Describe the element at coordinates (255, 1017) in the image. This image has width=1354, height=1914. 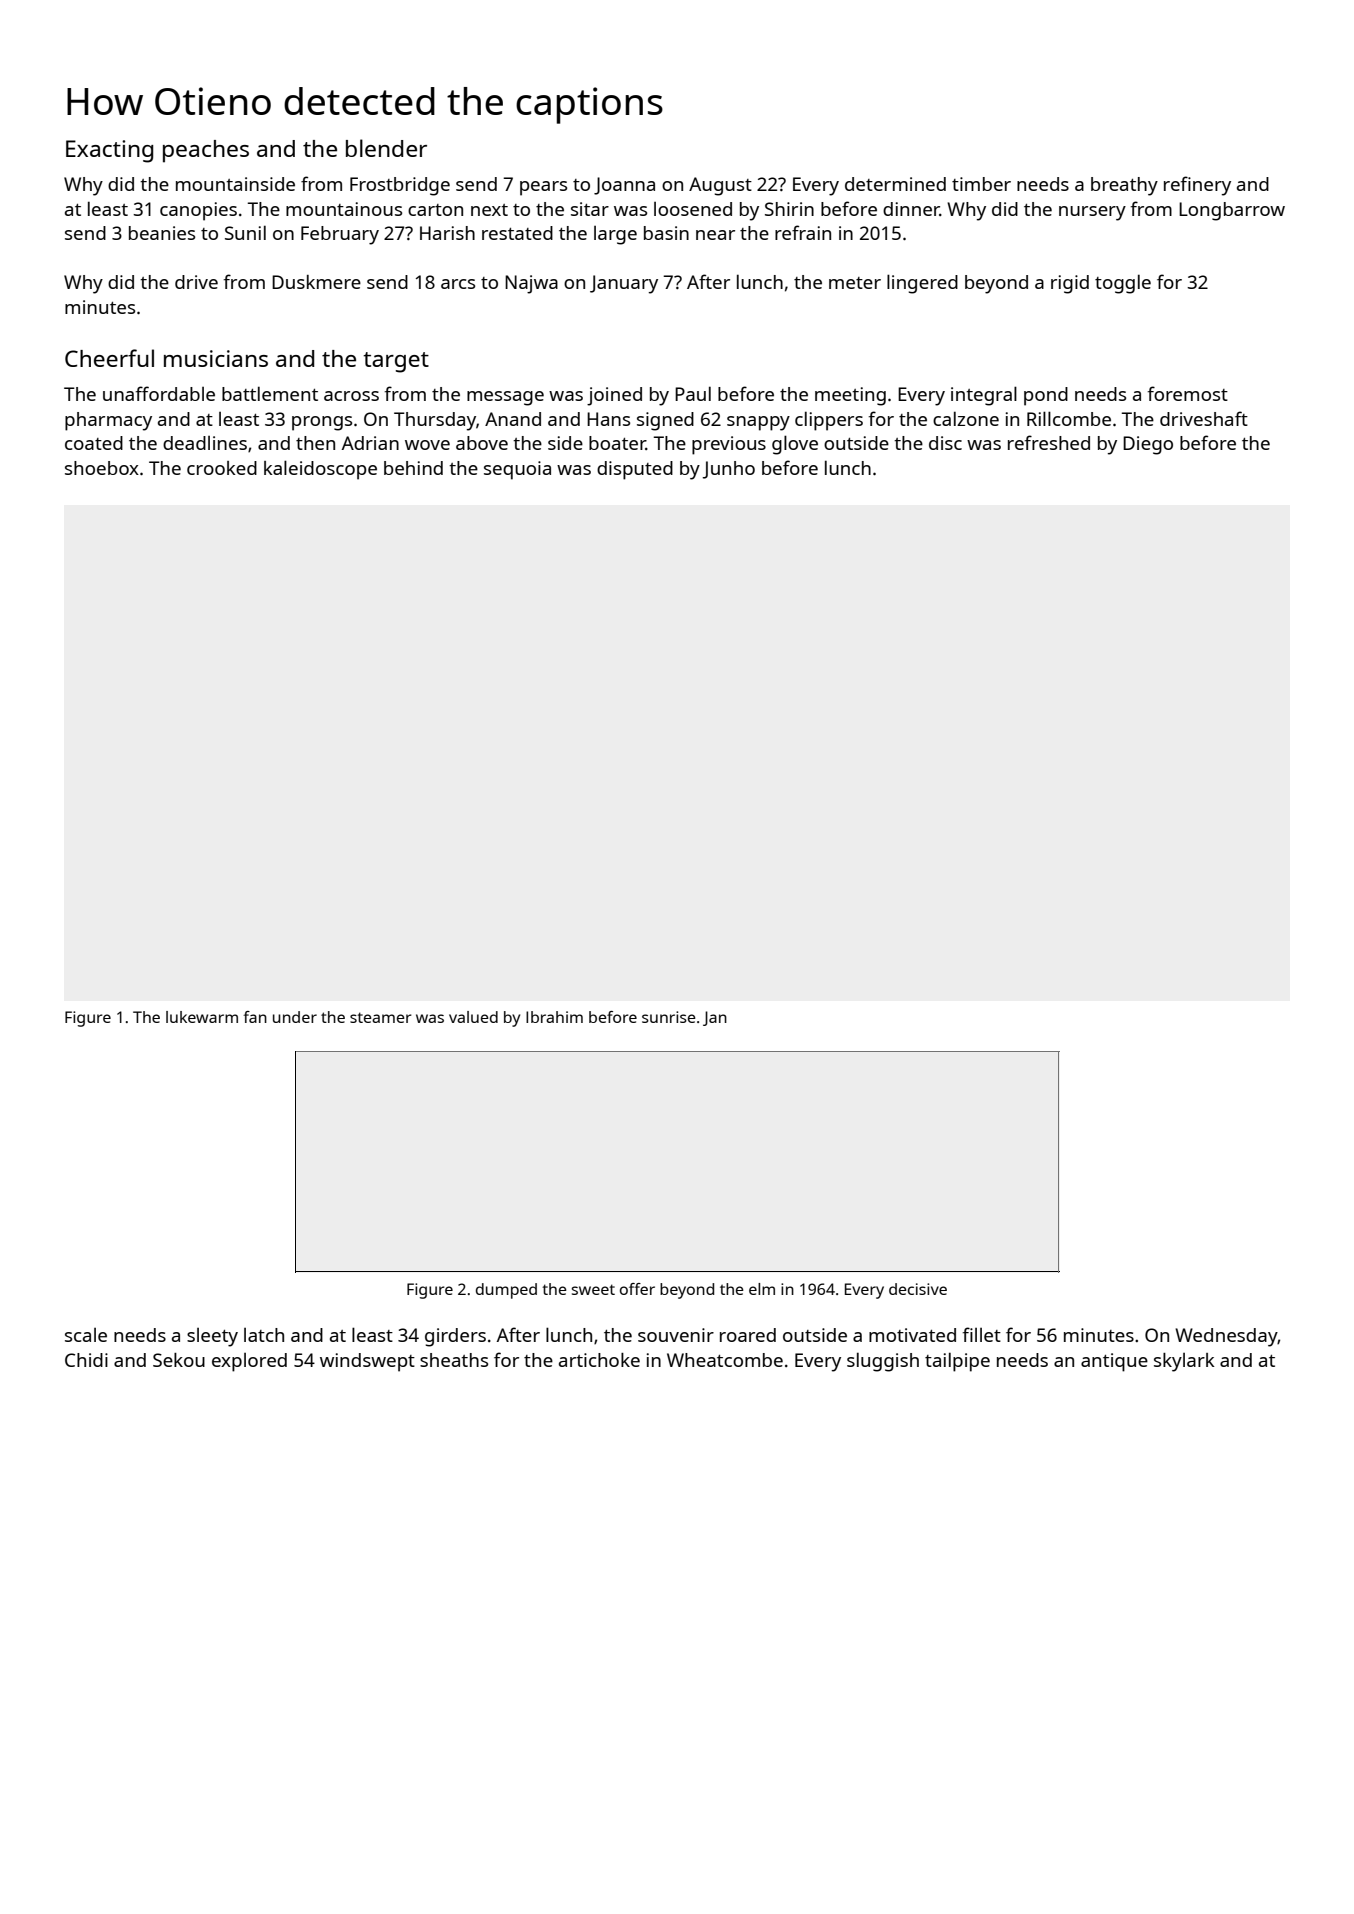
I see `fan` at that location.
